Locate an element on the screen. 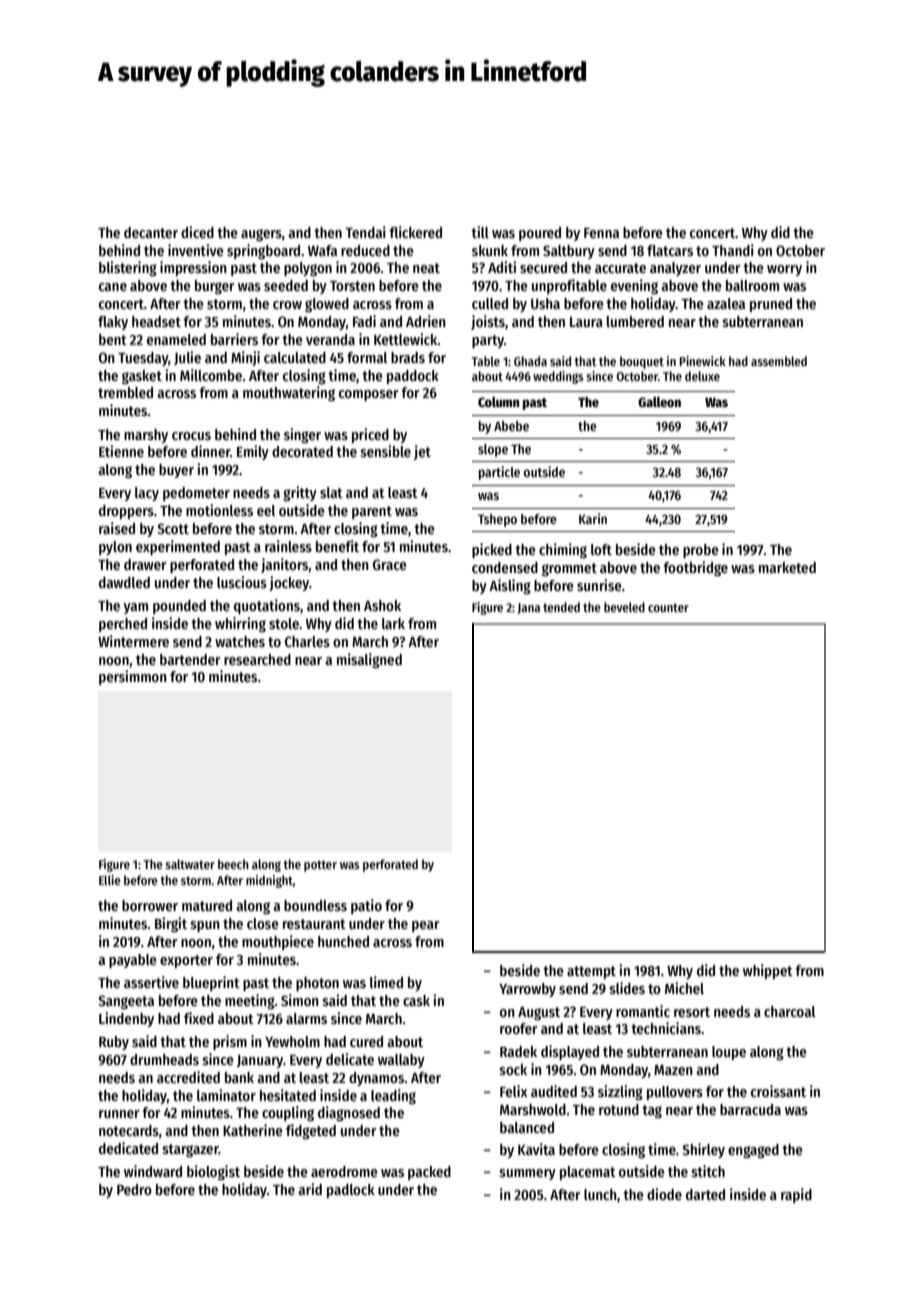 This screenshot has height=1308, width=924. assembled is located at coordinates (779, 361).
